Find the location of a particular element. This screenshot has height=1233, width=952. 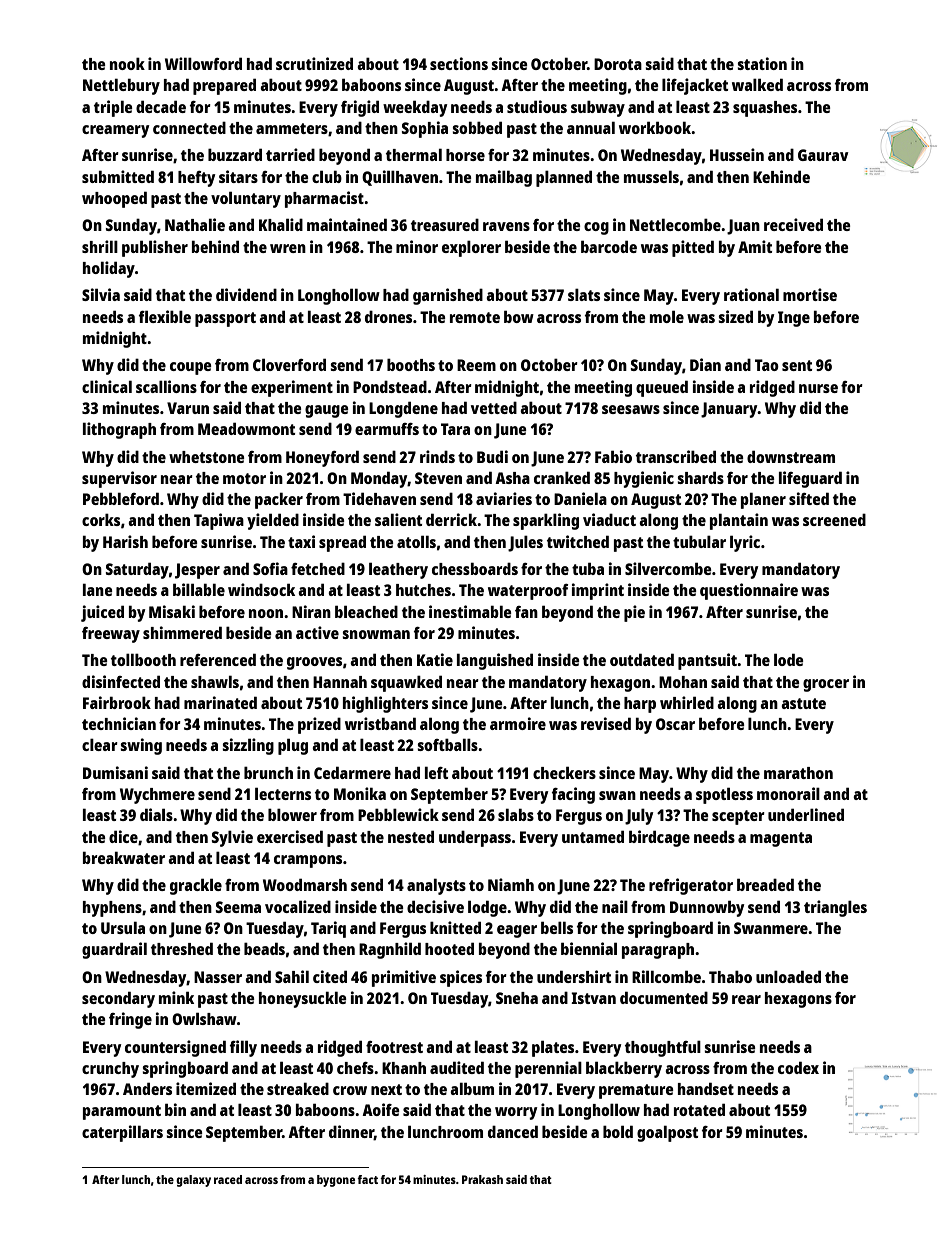

Harish is located at coordinates (125, 541).
